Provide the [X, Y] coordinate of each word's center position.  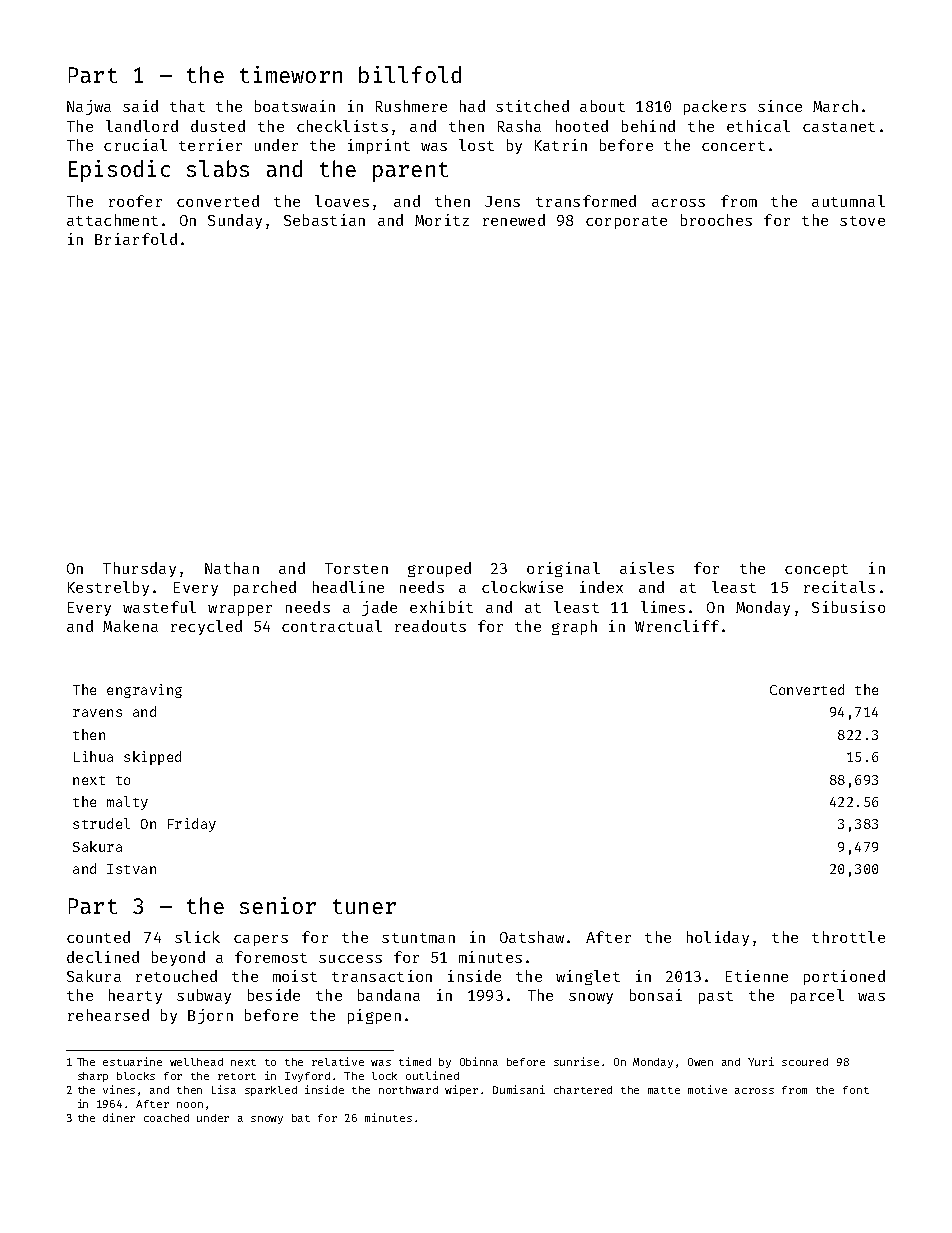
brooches [716, 220]
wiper [461, 1090]
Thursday [139, 569]
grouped [439, 569]
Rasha [519, 126]
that [187, 106]
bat [301, 1118]
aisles [647, 568]
